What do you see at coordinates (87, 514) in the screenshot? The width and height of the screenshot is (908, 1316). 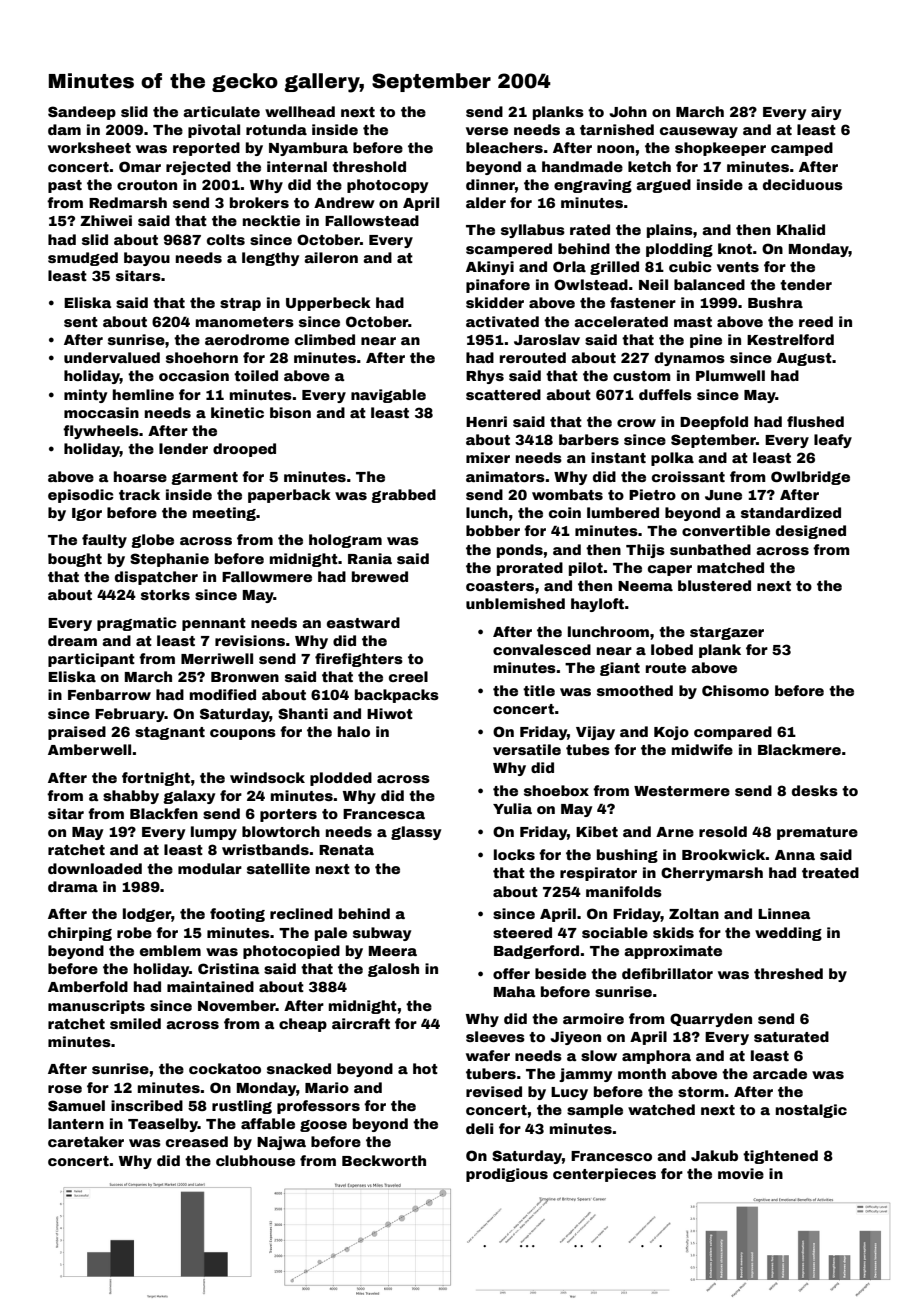 I see `Igor` at bounding box center [87, 514].
